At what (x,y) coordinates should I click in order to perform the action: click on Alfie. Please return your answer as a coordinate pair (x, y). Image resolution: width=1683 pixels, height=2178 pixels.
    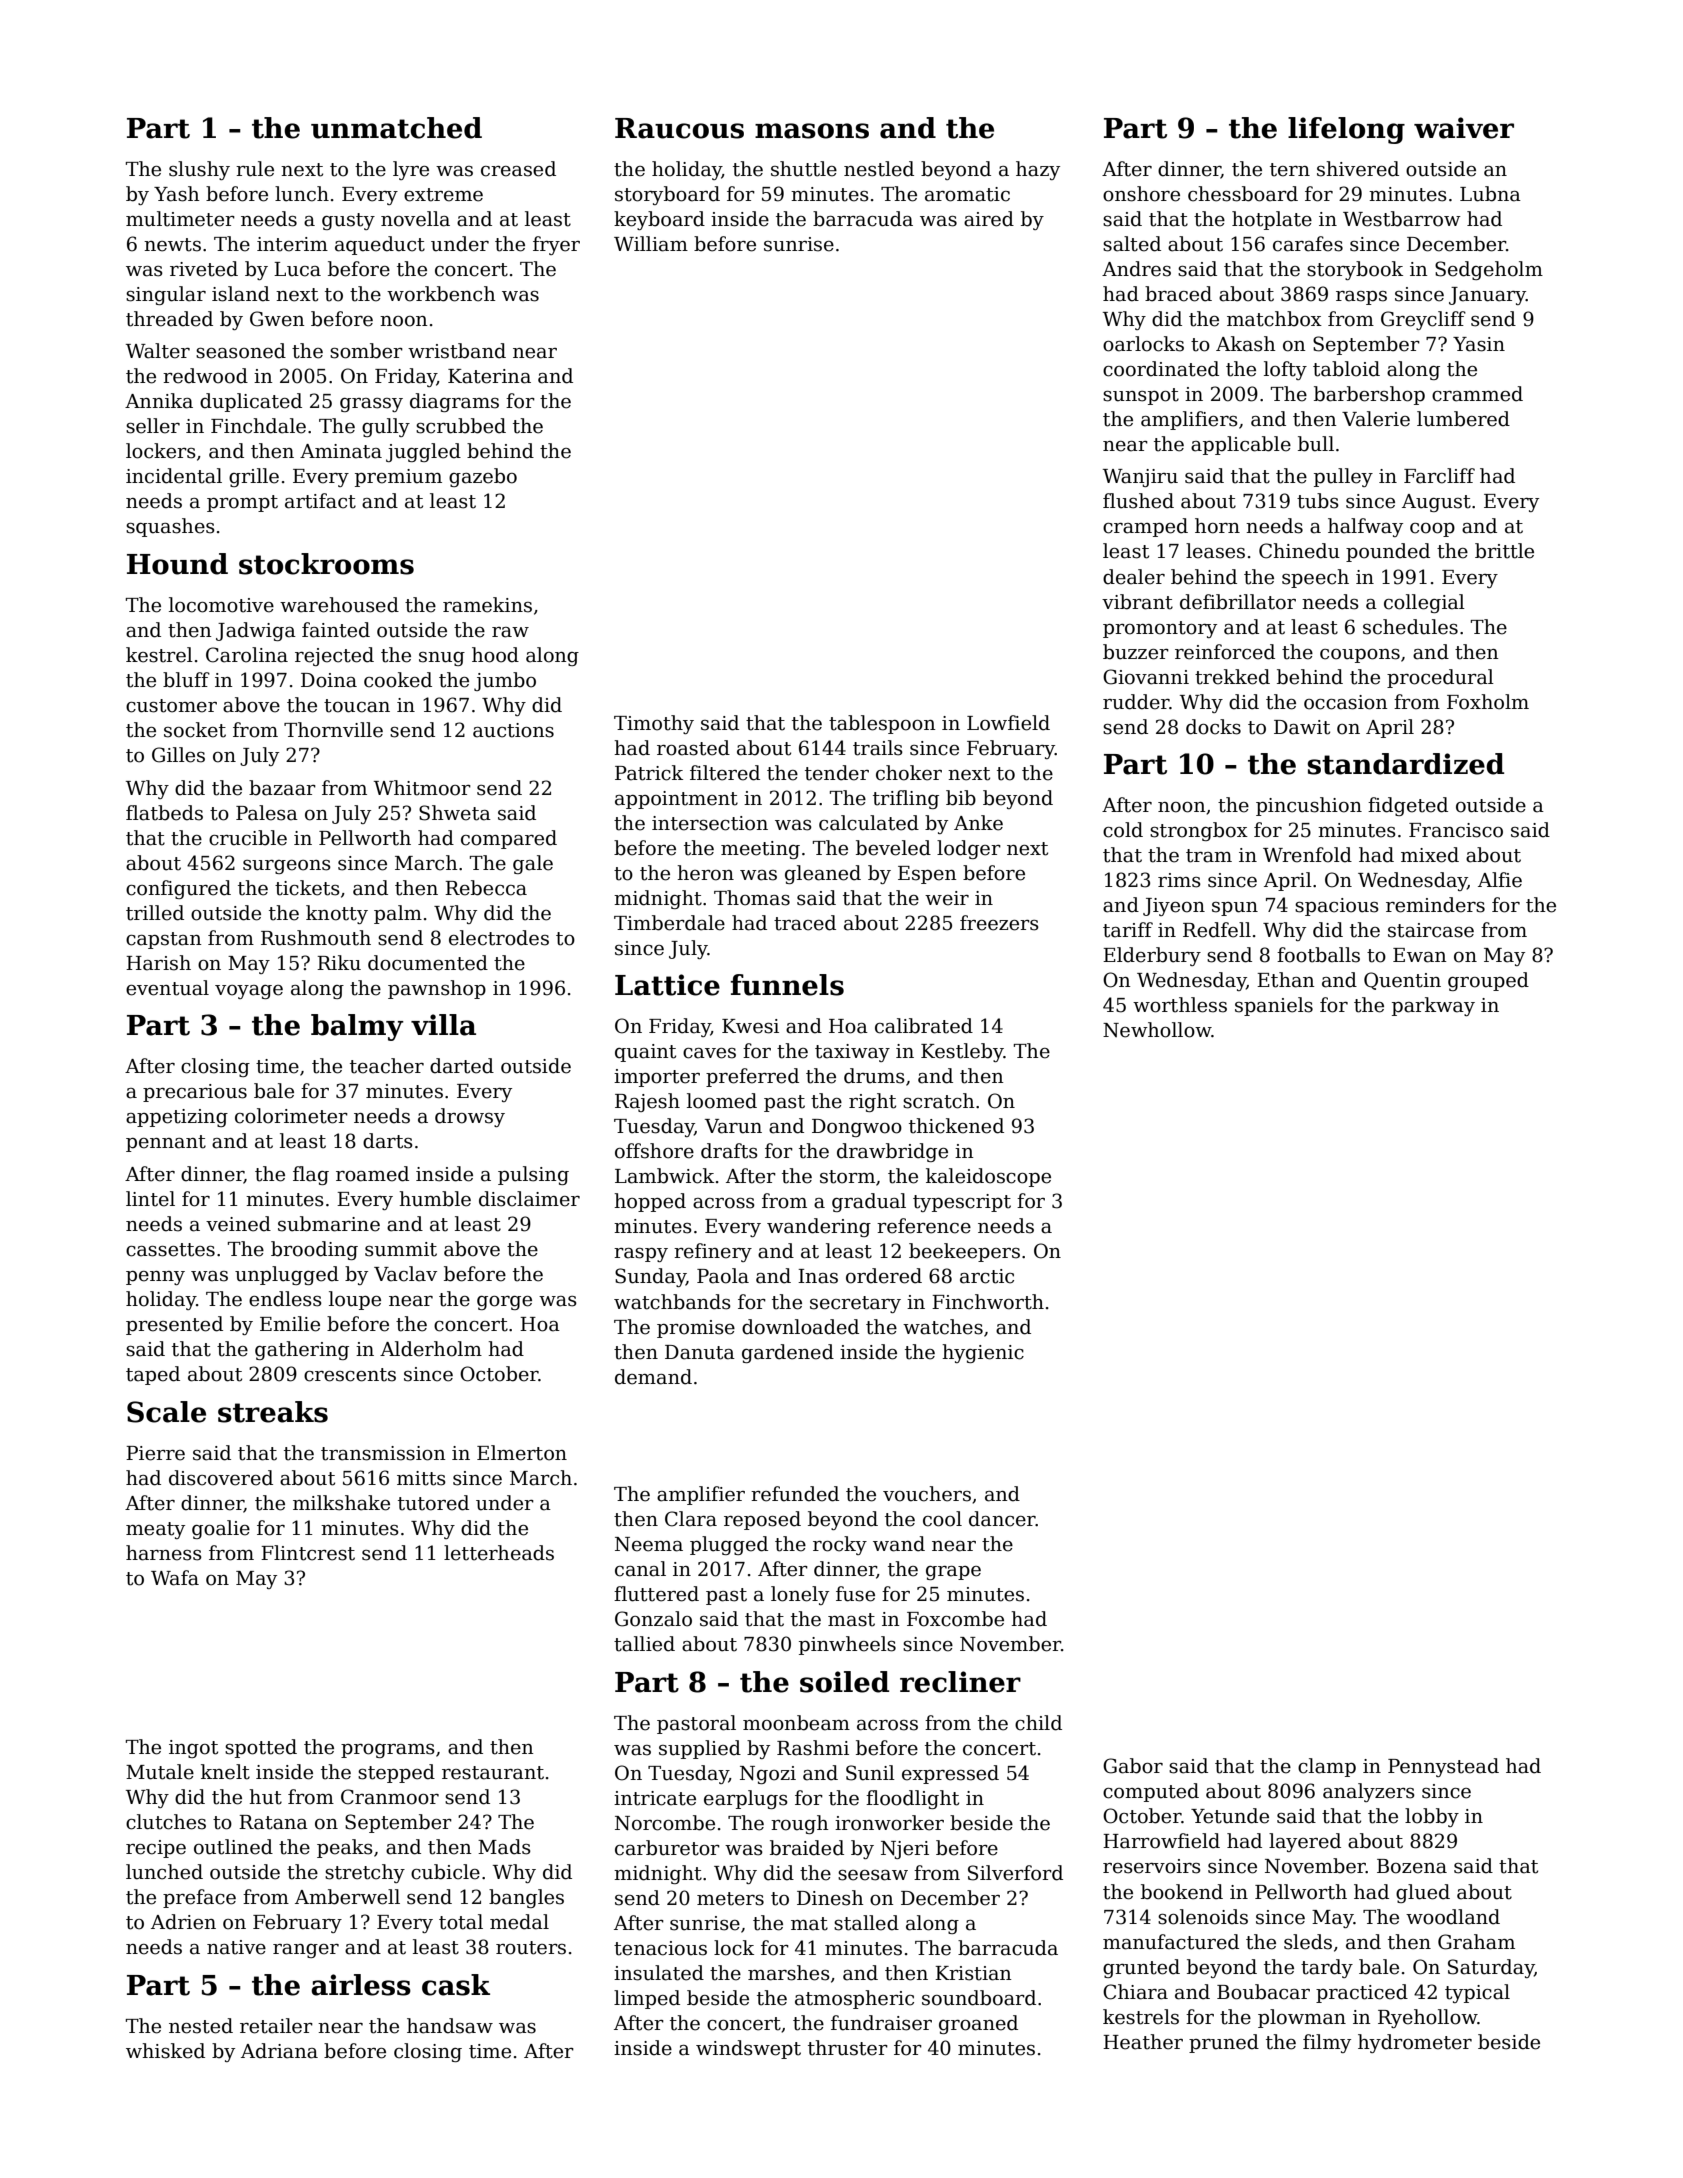
    Looking at the image, I should click on (1500, 880).
